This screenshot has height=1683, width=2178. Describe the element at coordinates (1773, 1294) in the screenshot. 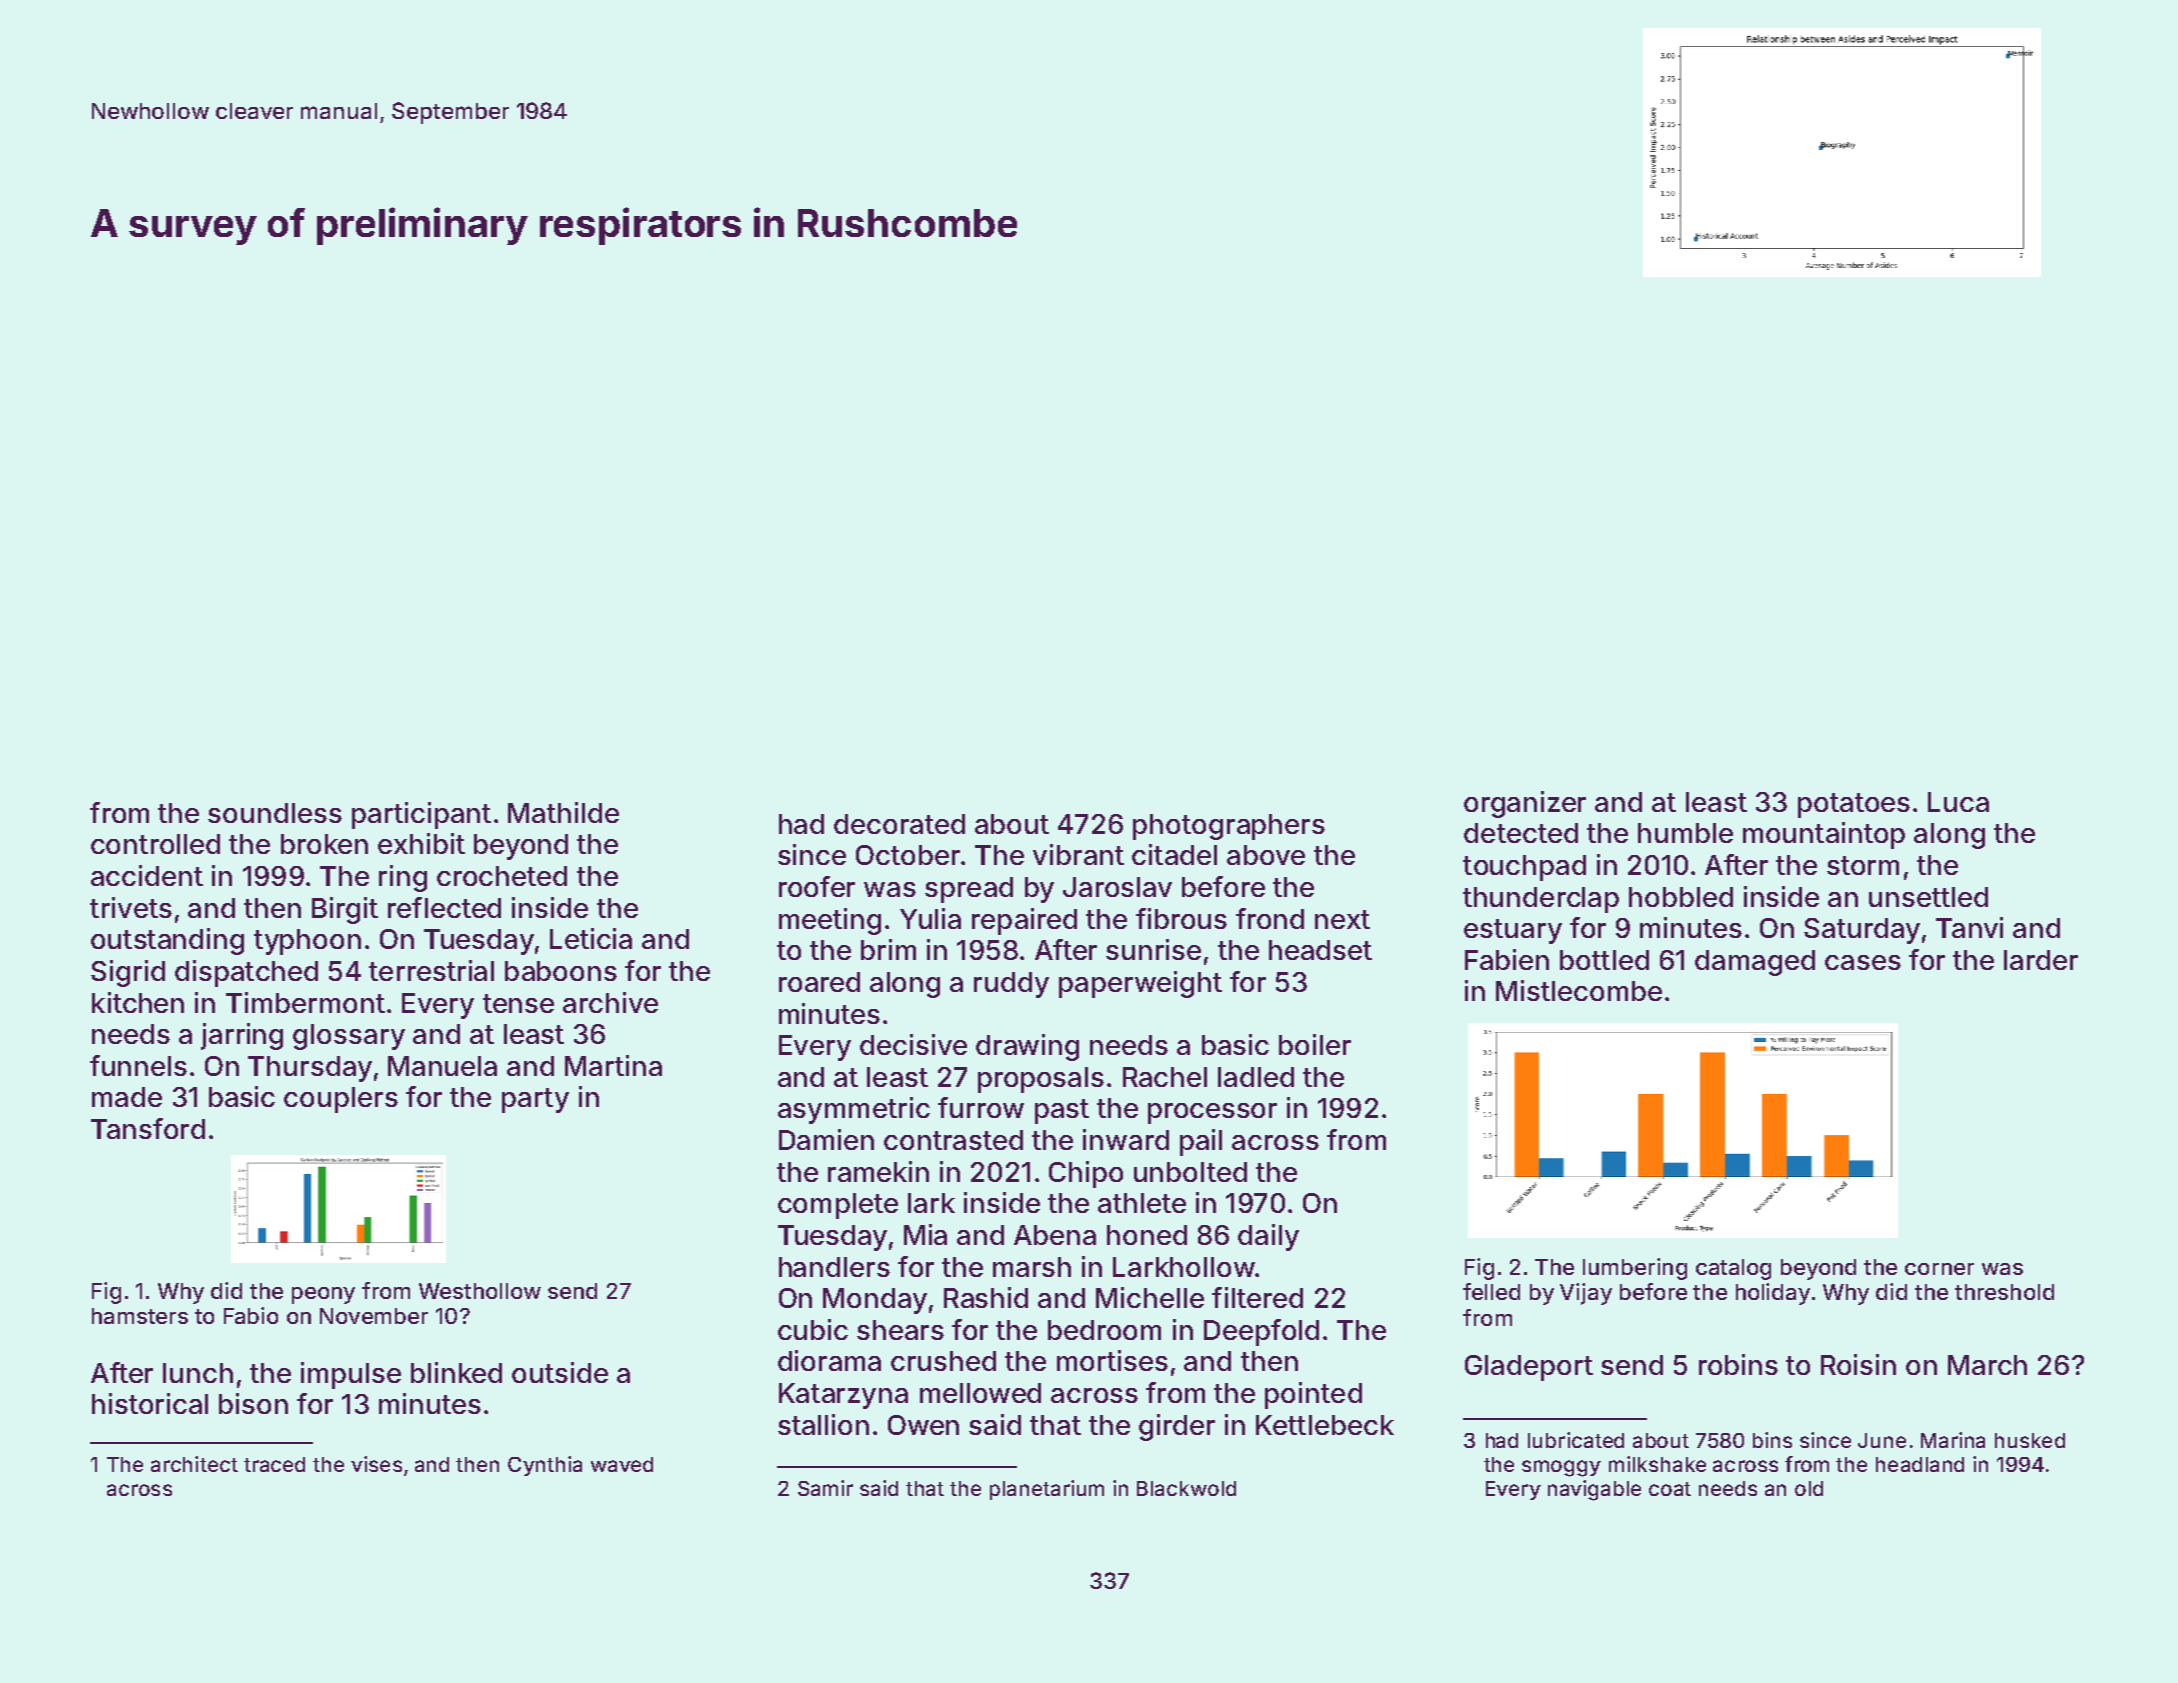

I see `holiday` at that location.
